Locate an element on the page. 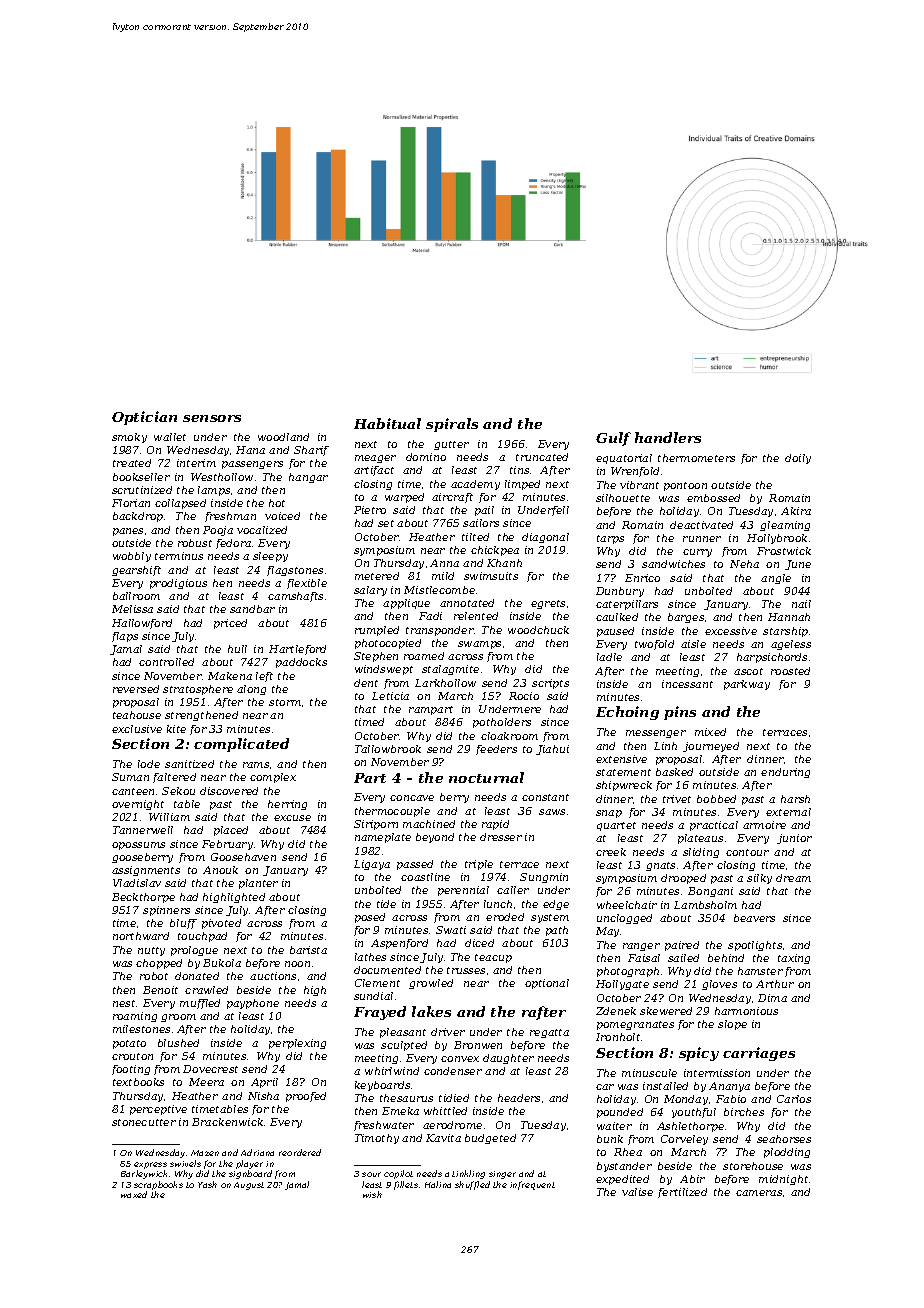 This page has width=924, height=1308. midnight is located at coordinates (783, 1180).
